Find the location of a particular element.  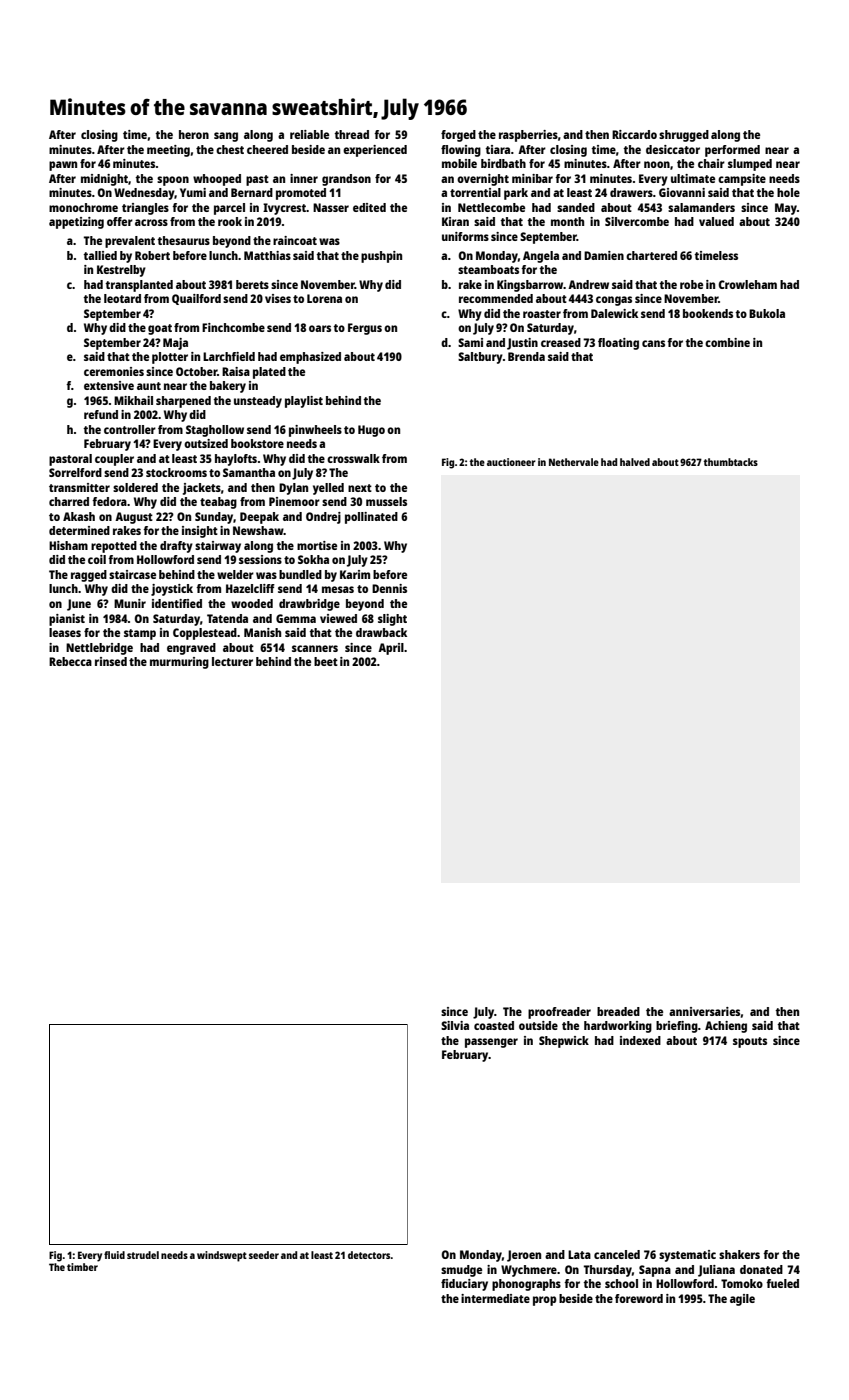

seeder is located at coordinates (264, 1255).
